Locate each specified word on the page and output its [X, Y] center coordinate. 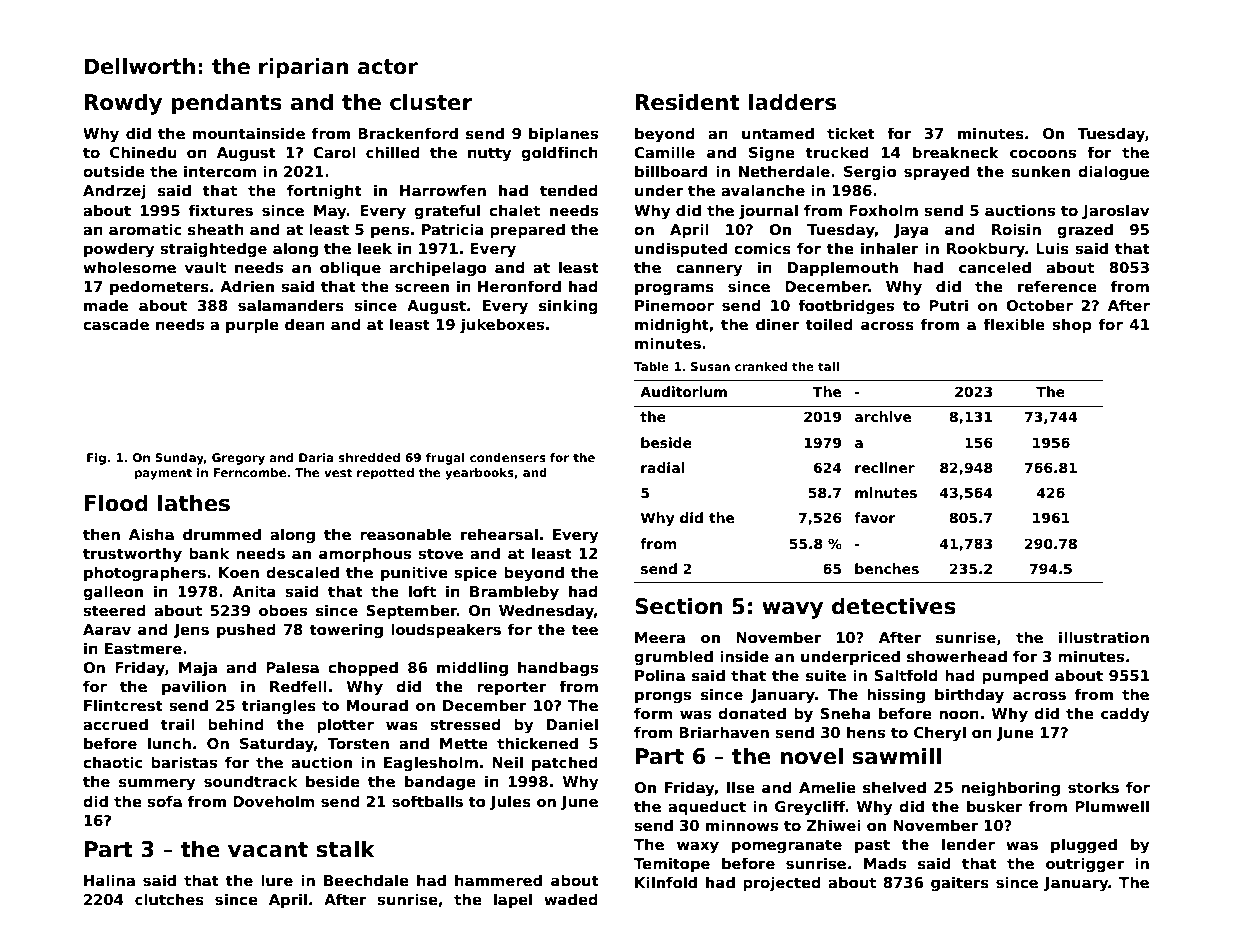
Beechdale [366, 880]
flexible [1014, 324]
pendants [226, 104]
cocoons [1043, 153]
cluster [431, 102]
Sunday [179, 459]
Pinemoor [674, 305]
